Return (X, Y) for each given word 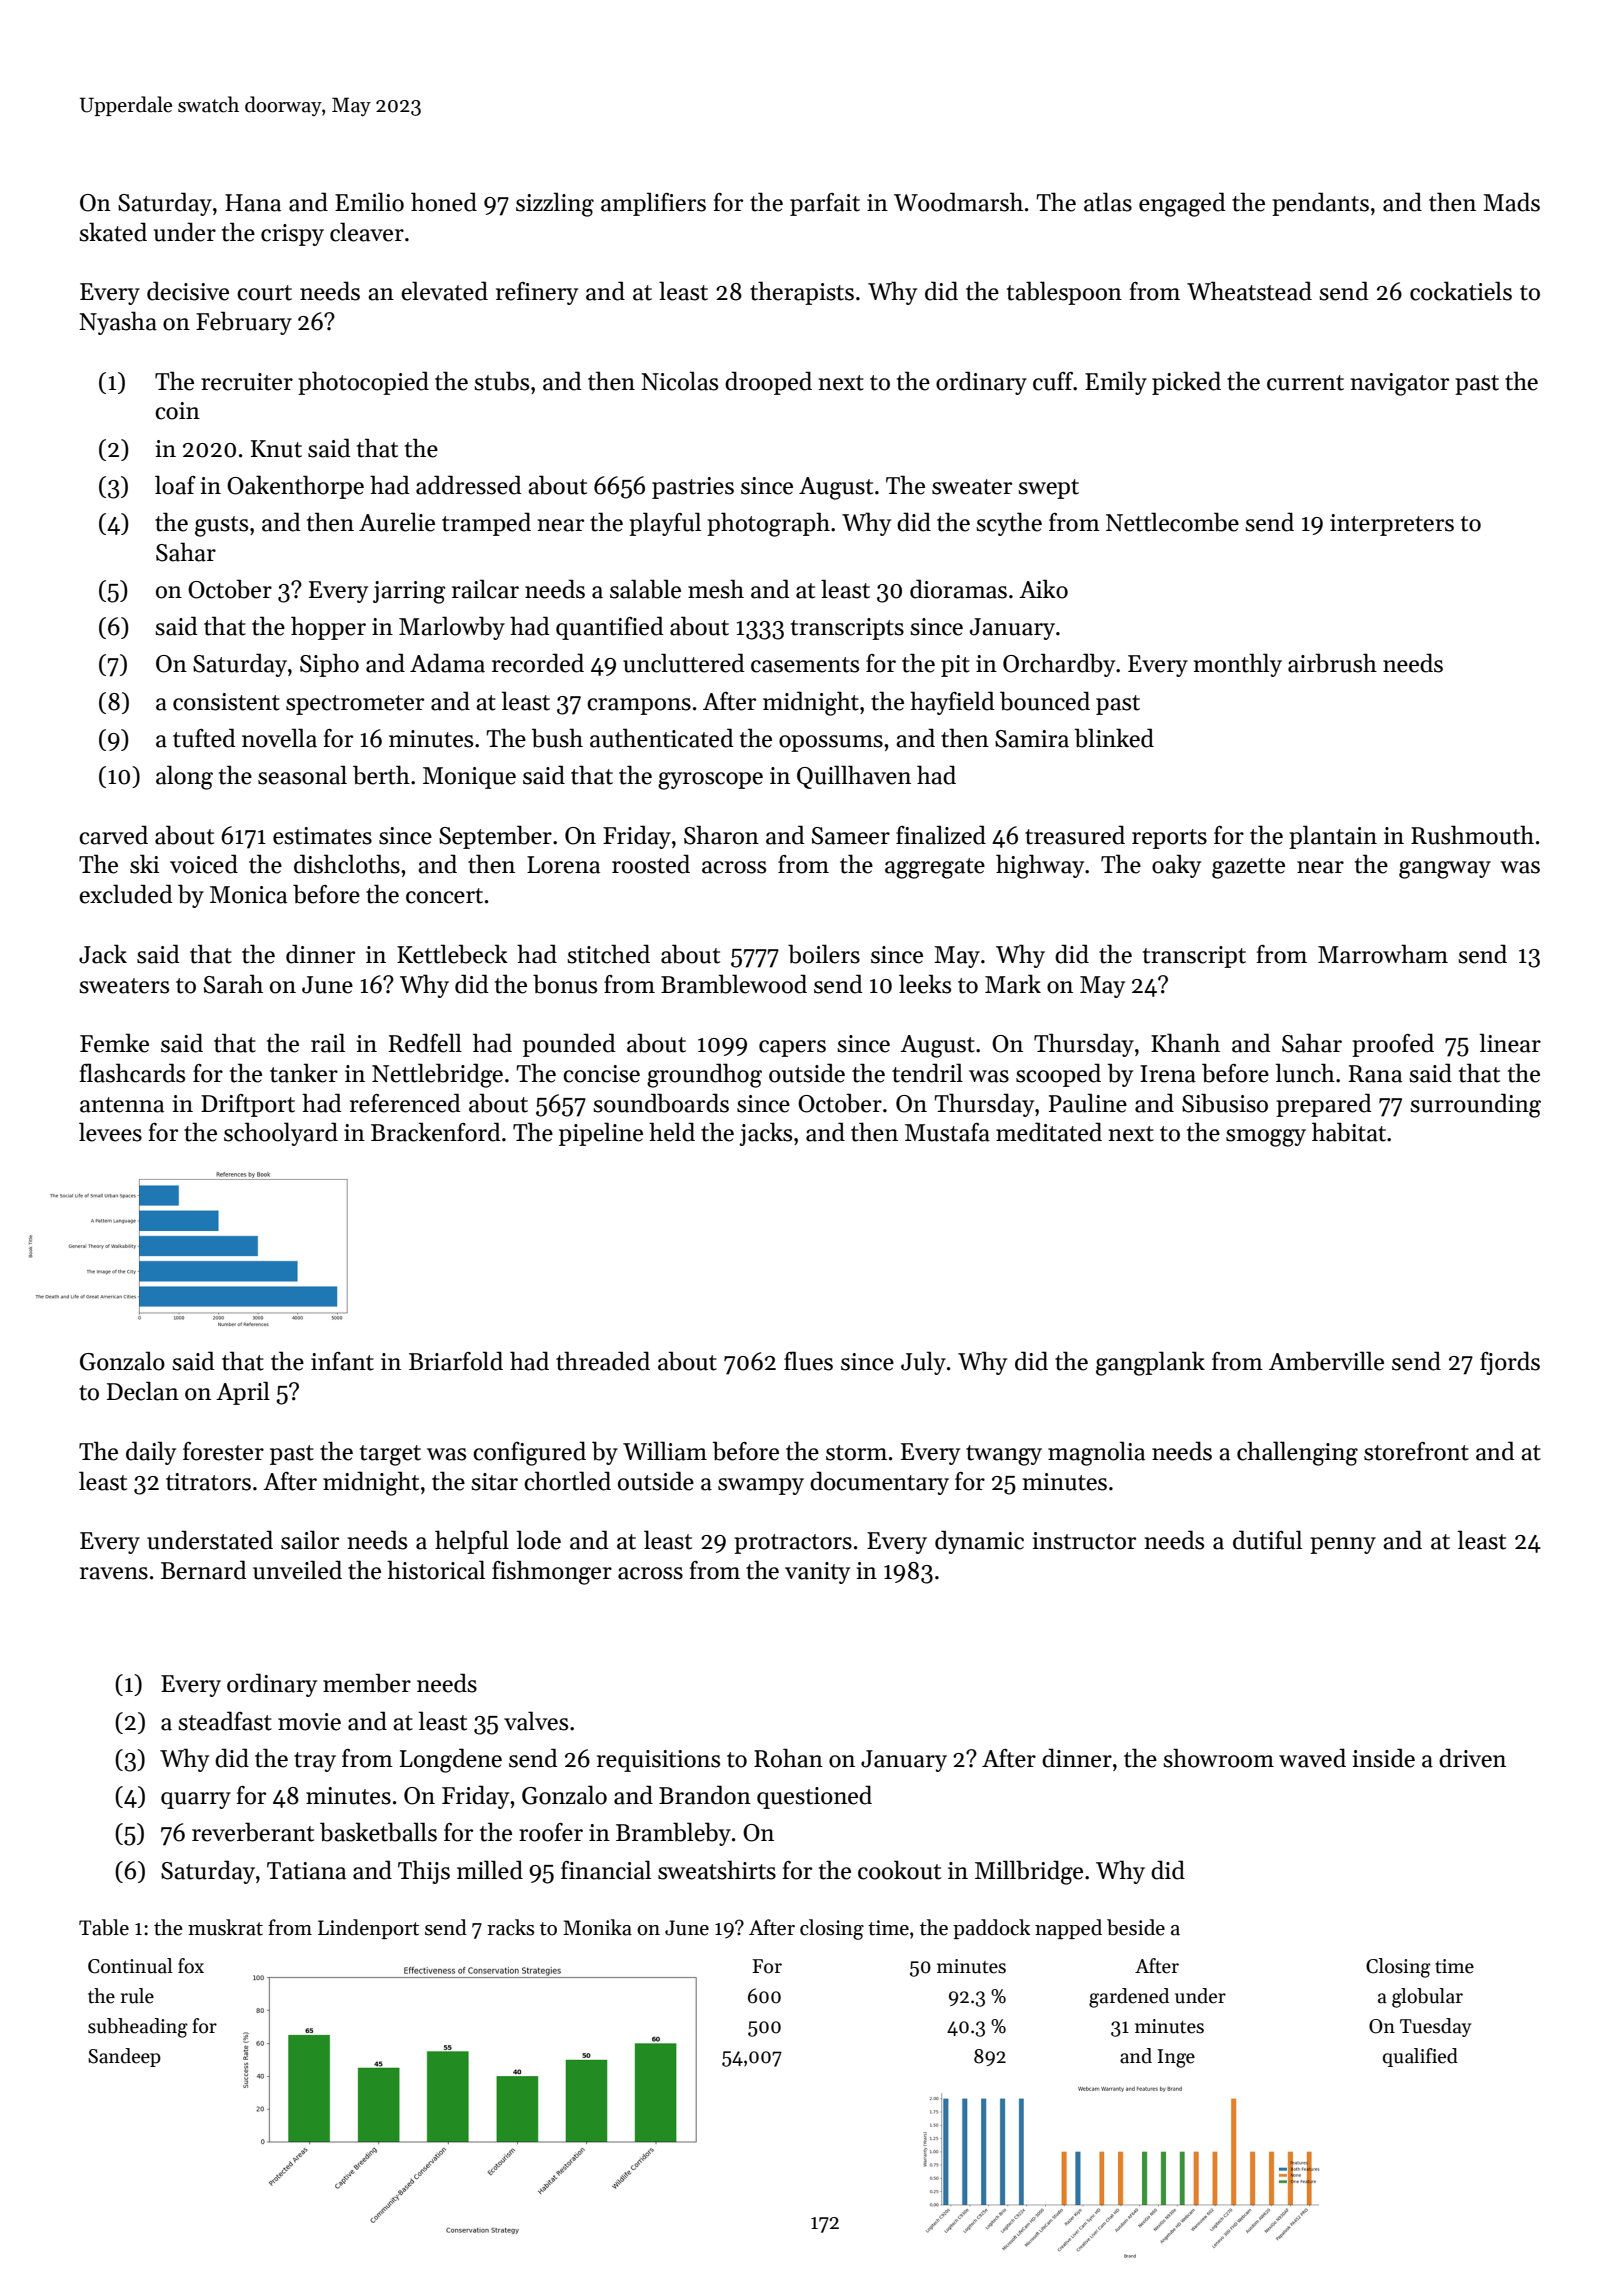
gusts (221, 526)
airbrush (1332, 663)
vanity (817, 1573)
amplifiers (653, 204)
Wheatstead (1249, 291)
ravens (114, 1573)
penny (1343, 1545)
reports (1169, 839)
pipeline (601, 1134)
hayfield (952, 703)
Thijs (424, 1872)
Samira (1032, 739)
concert (444, 896)
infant (342, 1361)
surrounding (1475, 1105)
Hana (253, 203)
